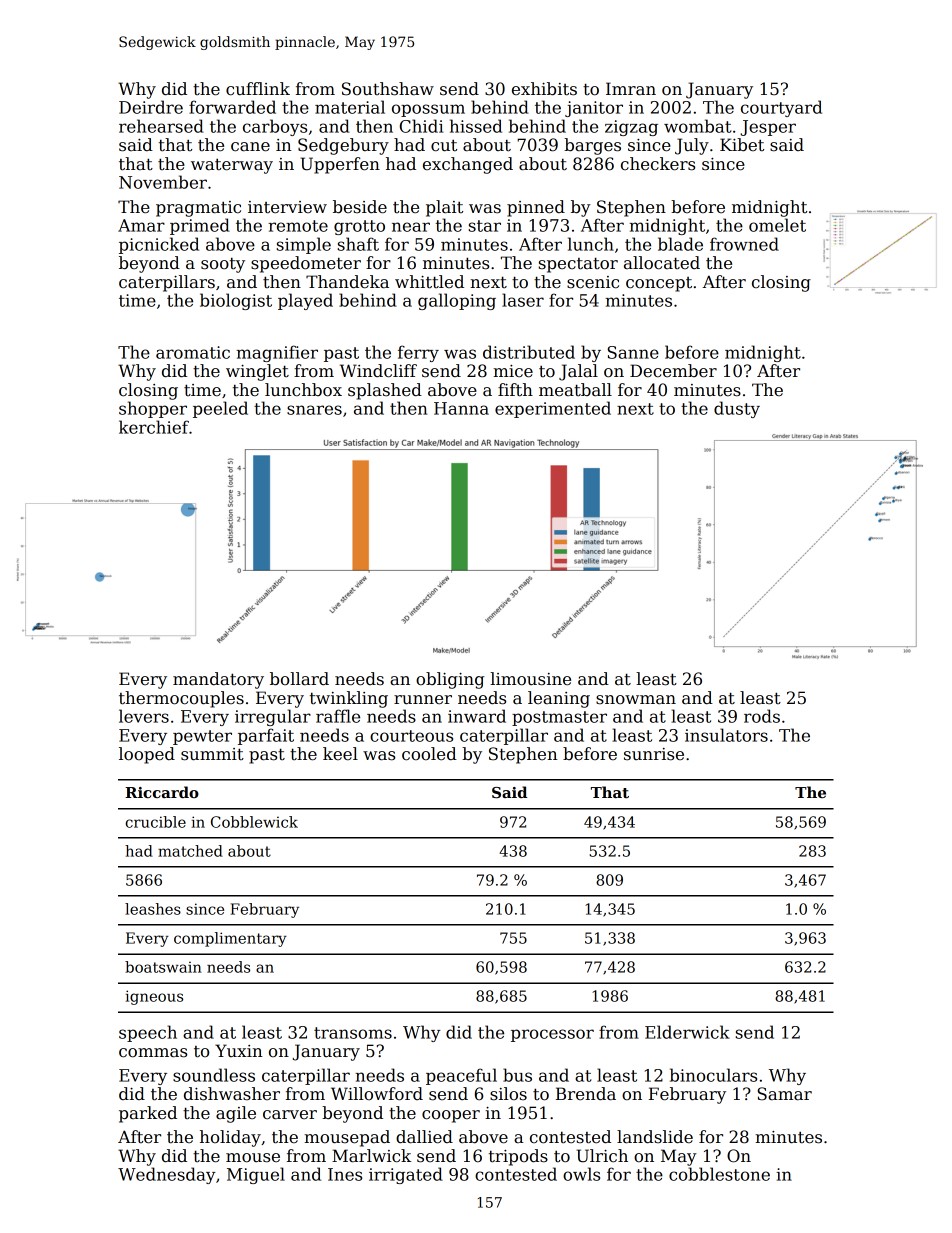  Describe the element at coordinates (553, 409) in the document. I see `experimented` at that location.
